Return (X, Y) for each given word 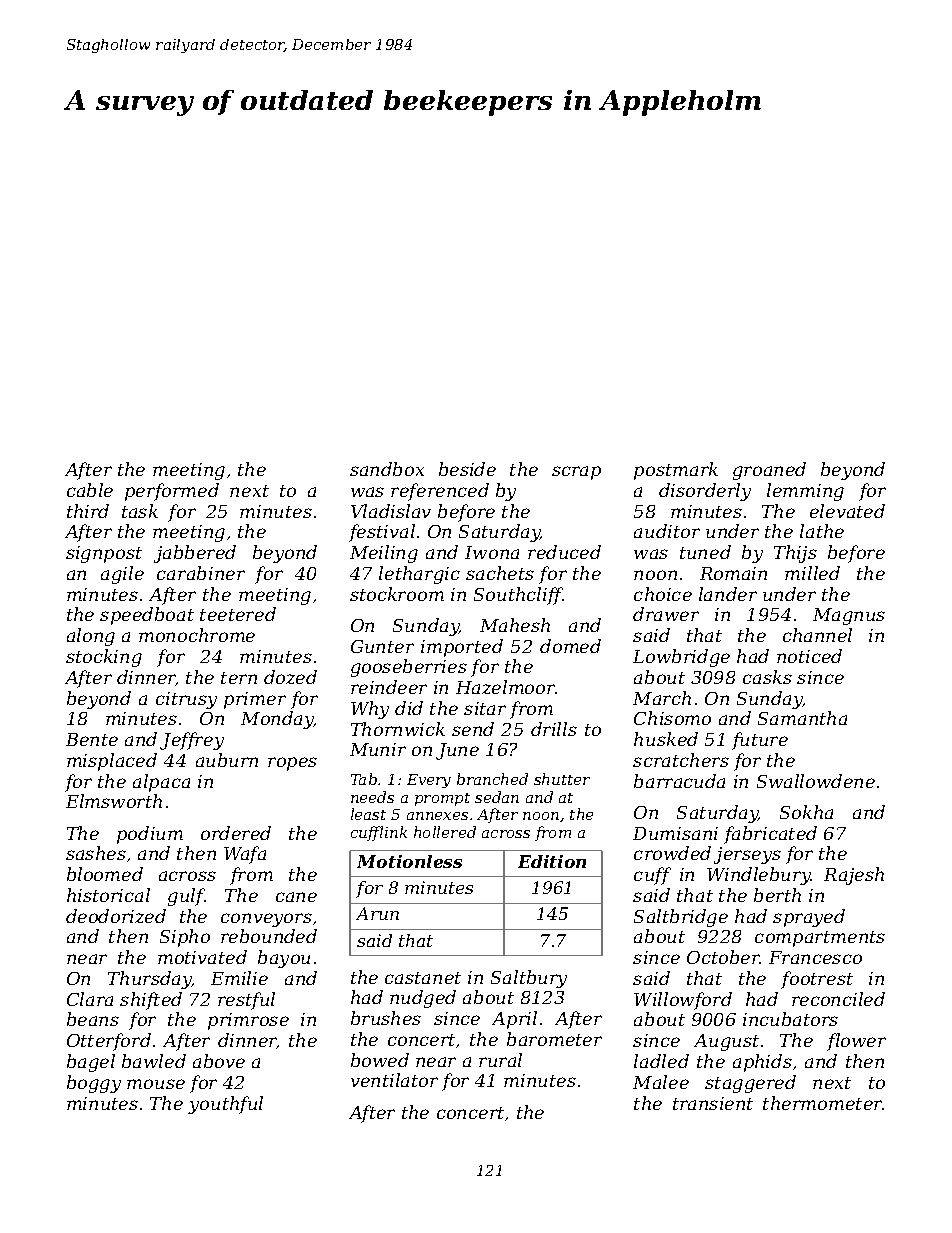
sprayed (809, 918)
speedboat (147, 616)
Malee (661, 1082)
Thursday (150, 980)
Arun (377, 913)
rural (500, 1060)
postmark (676, 471)
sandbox (387, 469)
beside (467, 469)
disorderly (705, 492)
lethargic (419, 575)
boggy (94, 1084)
